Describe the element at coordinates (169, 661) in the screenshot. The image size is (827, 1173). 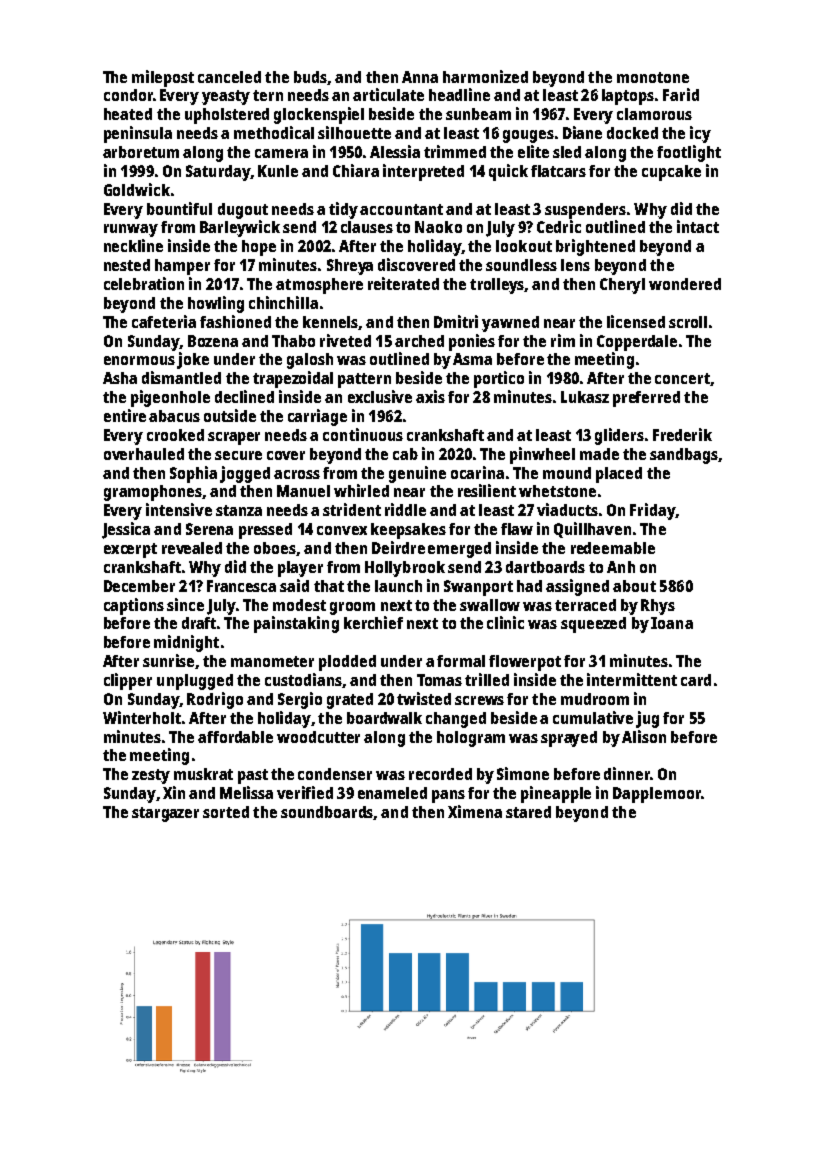
I see `sunrise` at that location.
